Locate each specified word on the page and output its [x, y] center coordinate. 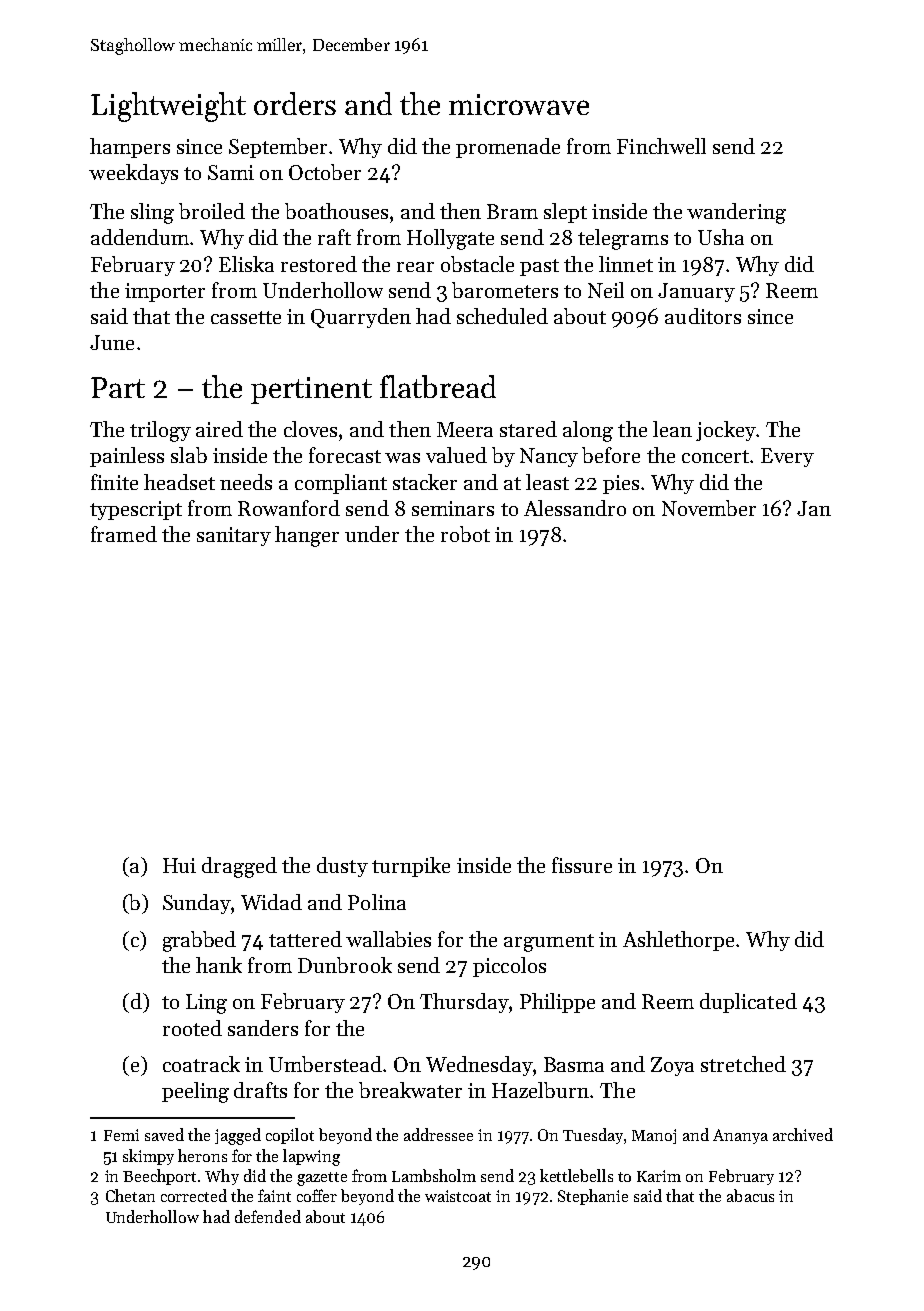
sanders [263, 1028]
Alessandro [575, 508]
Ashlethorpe [678, 941]
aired [219, 429]
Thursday [464, 1003]
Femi [121, 1135]
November [709, 508]
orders [295, 103]
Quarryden [361, 318]
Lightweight [168, 107]
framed [124, 534]
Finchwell [661, 146]
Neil [606, 290]
